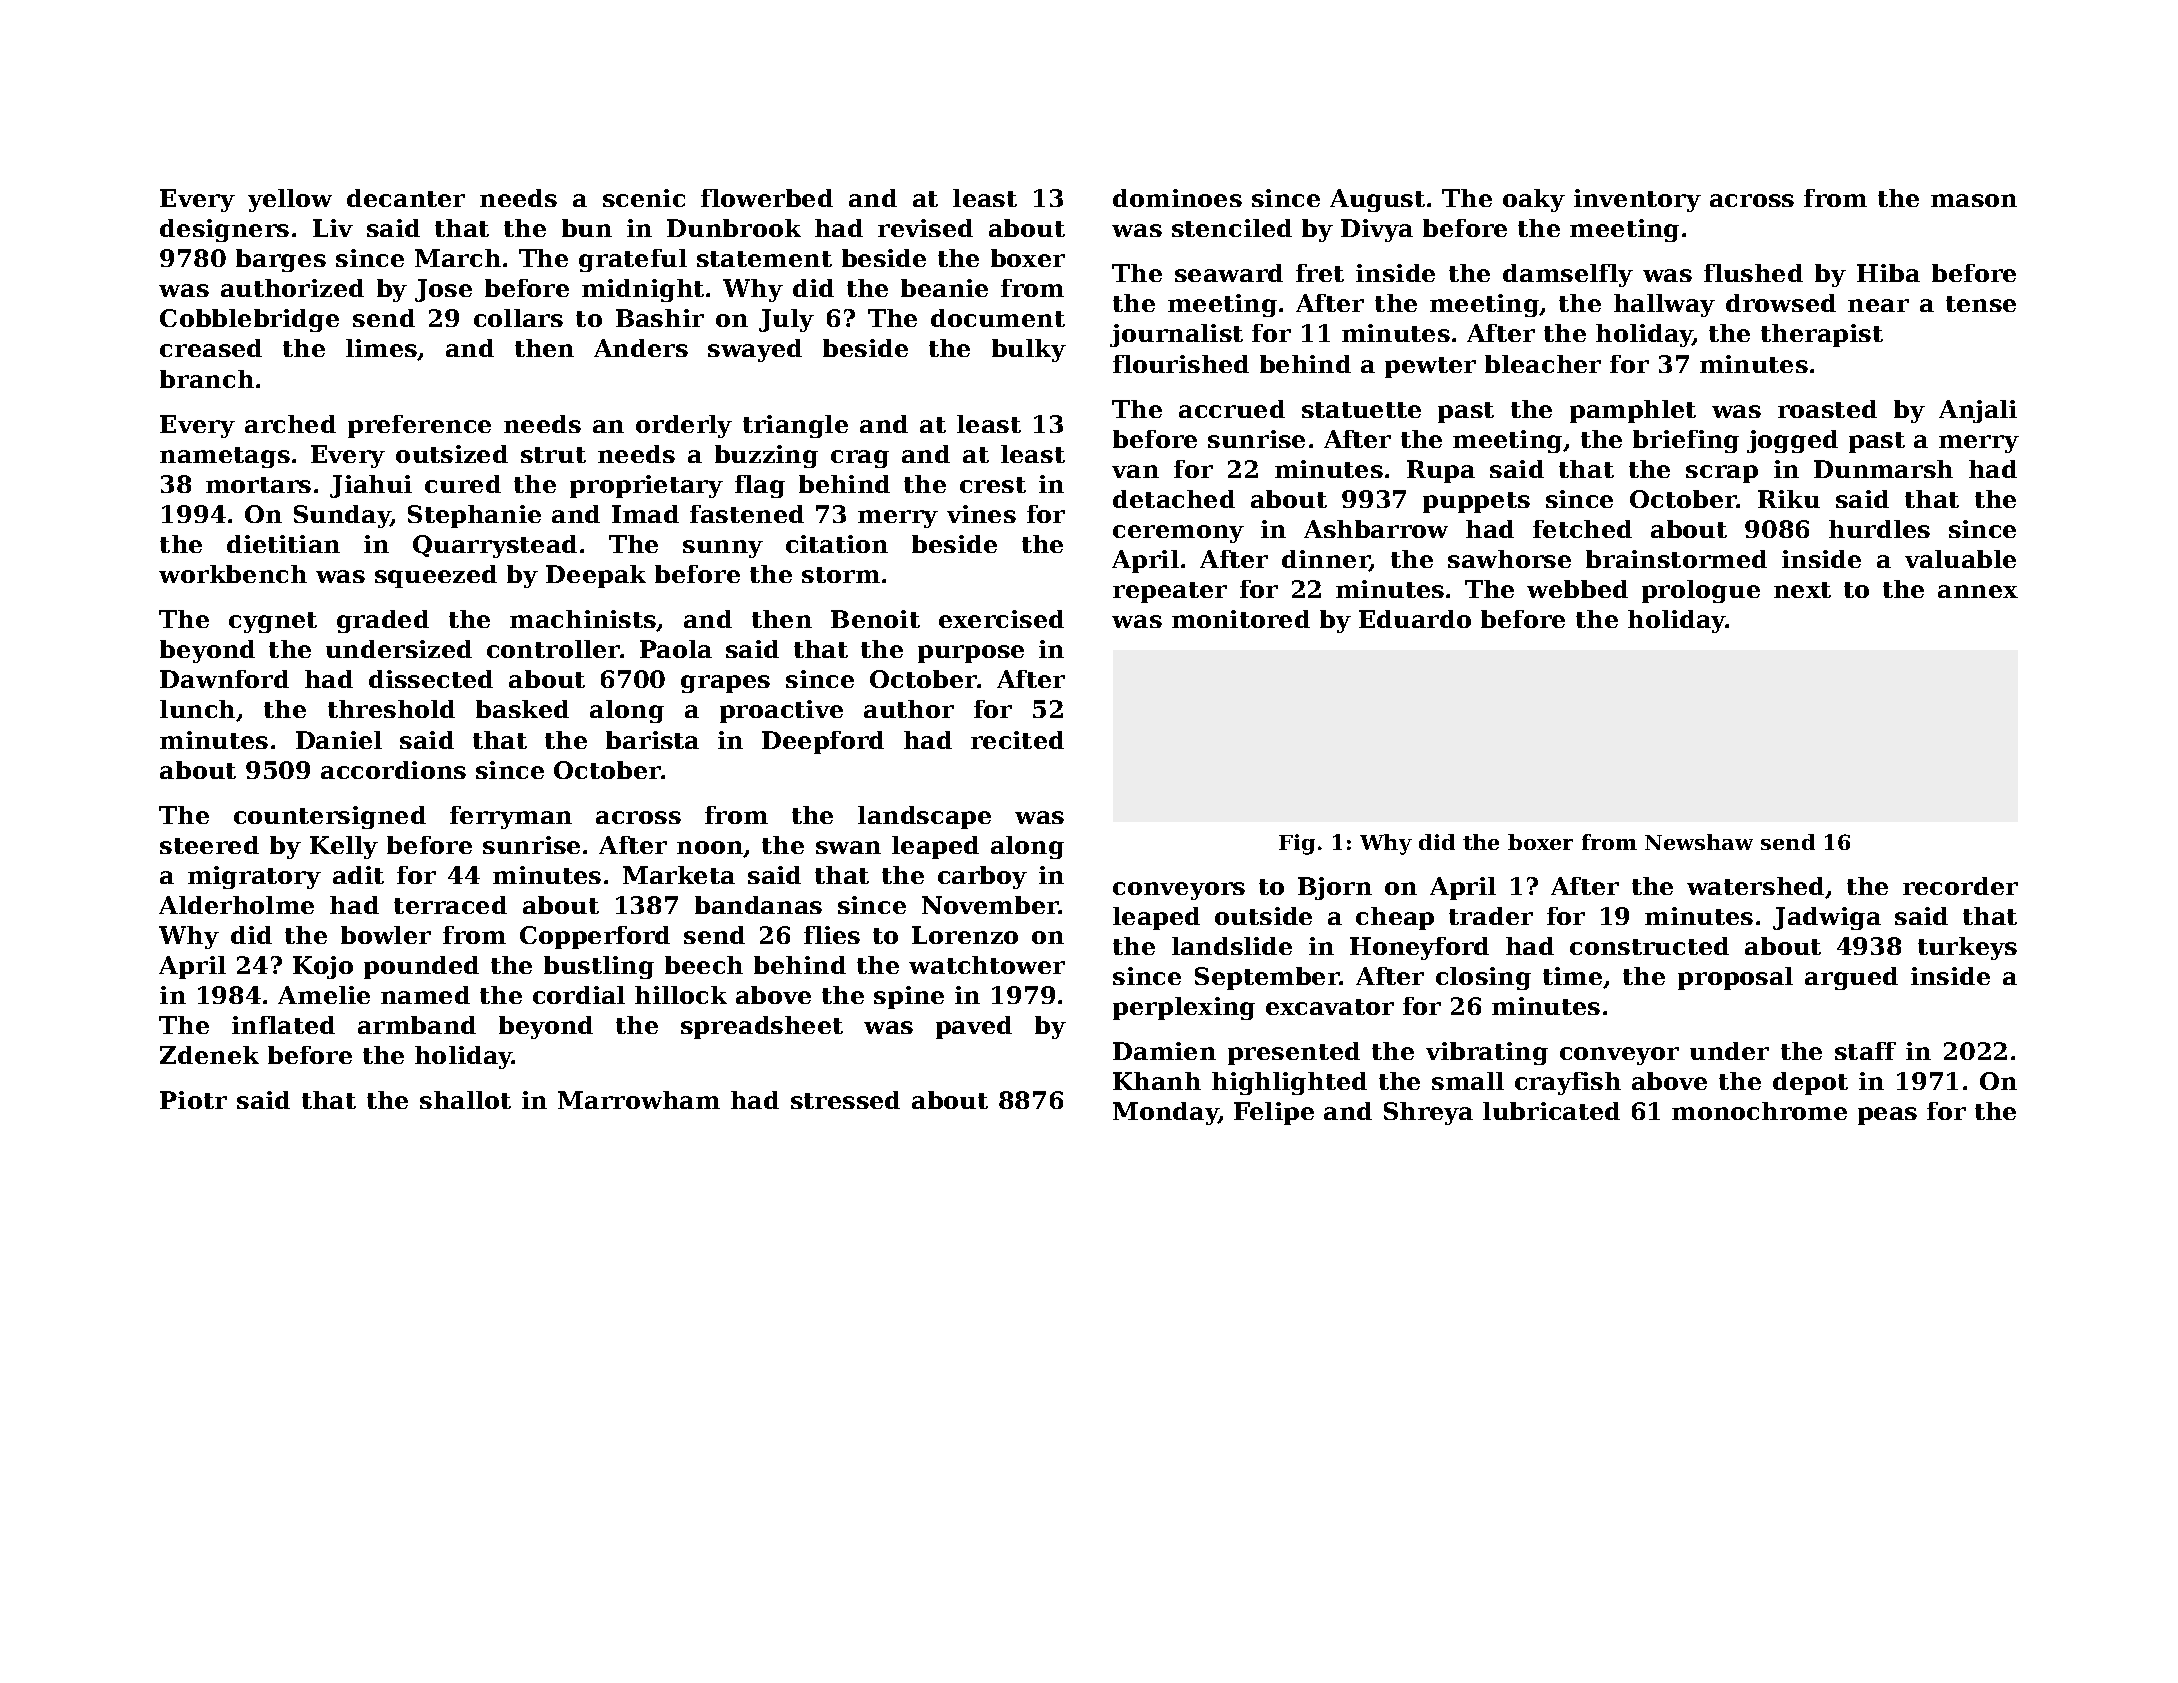 The image size is (2178, 1683). What do you see at coordinates (330, 817) in the image?
I see `countersigned` at bounding box center [330, 817].
